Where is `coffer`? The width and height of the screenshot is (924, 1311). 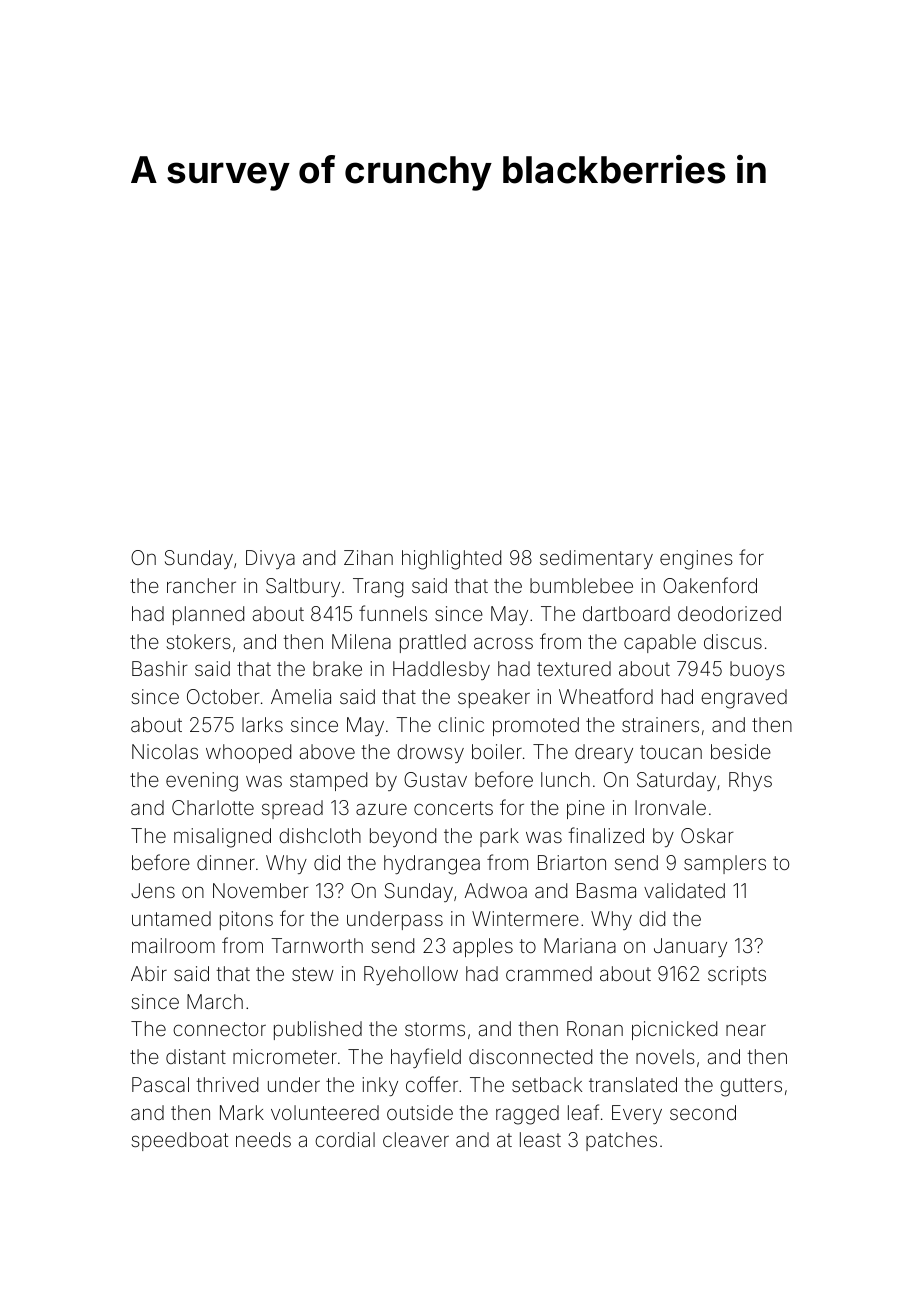 coffer is located at coordinates (432, 1084).
